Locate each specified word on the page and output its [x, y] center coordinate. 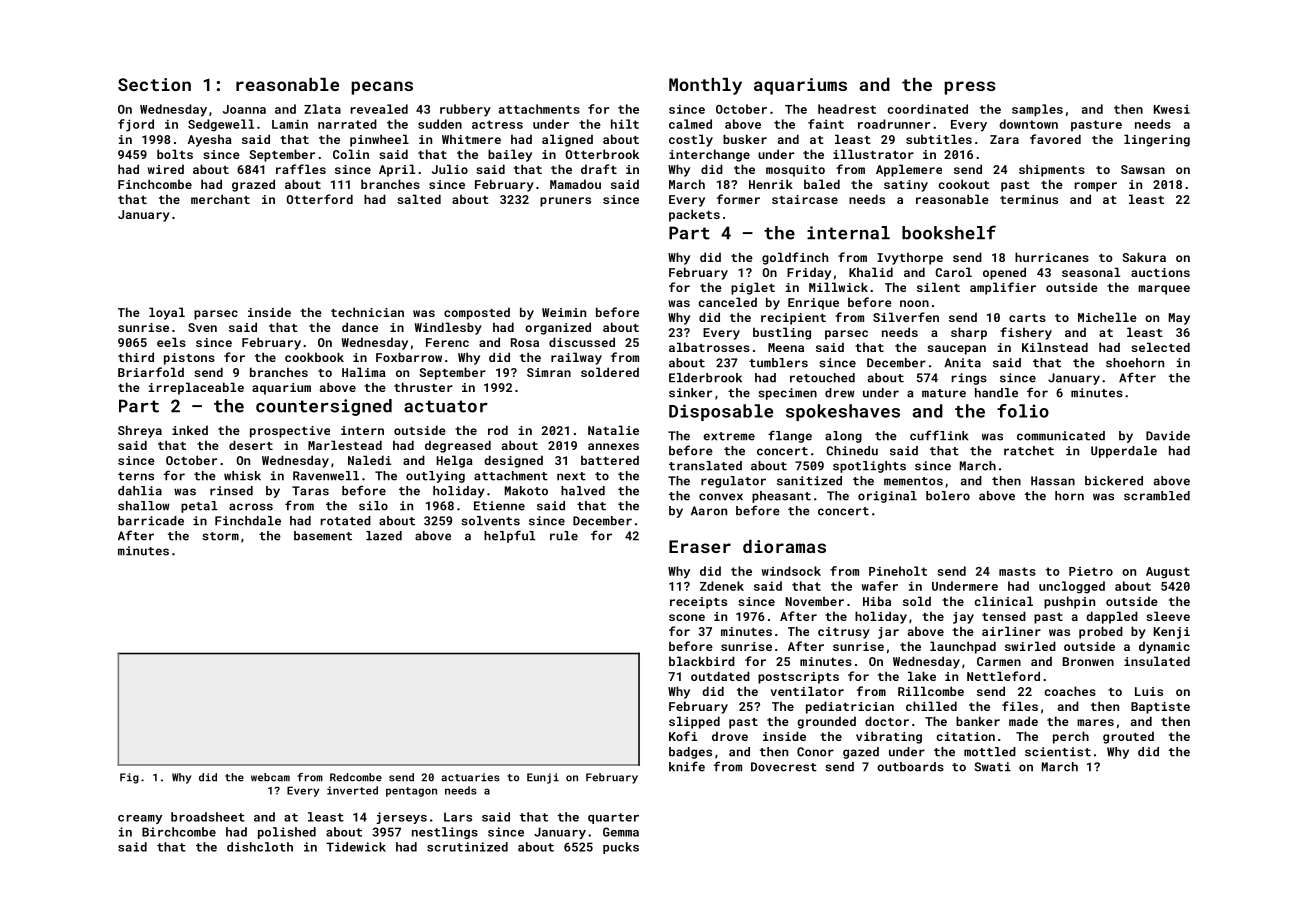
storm [220, 536]
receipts [698, 603]
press [970, 88]
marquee [1164, 290]
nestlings [445, 833]
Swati [993, 767]
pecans [382, 88]
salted [419, 199]
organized [558, 328]
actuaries [470, 777]
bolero [948, 496]
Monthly [705, 86]
